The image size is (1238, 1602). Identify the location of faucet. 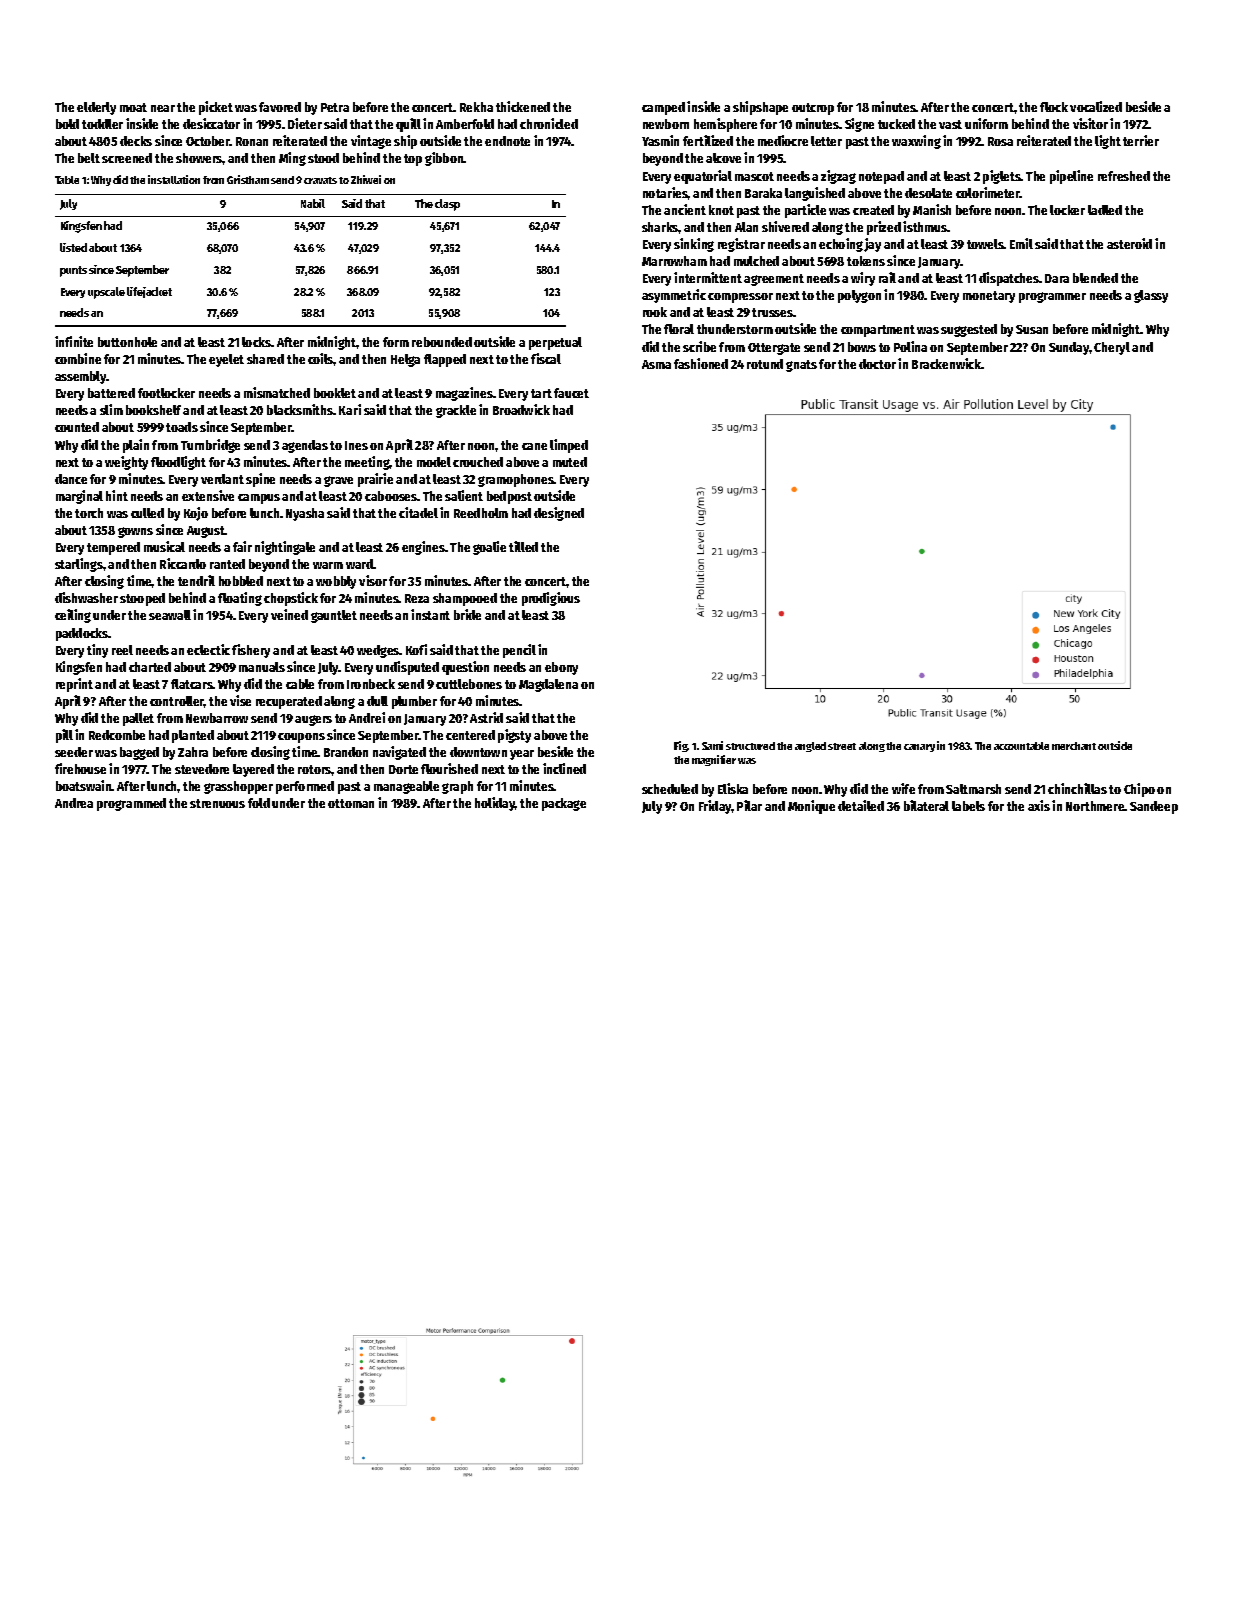
(571, 393).
